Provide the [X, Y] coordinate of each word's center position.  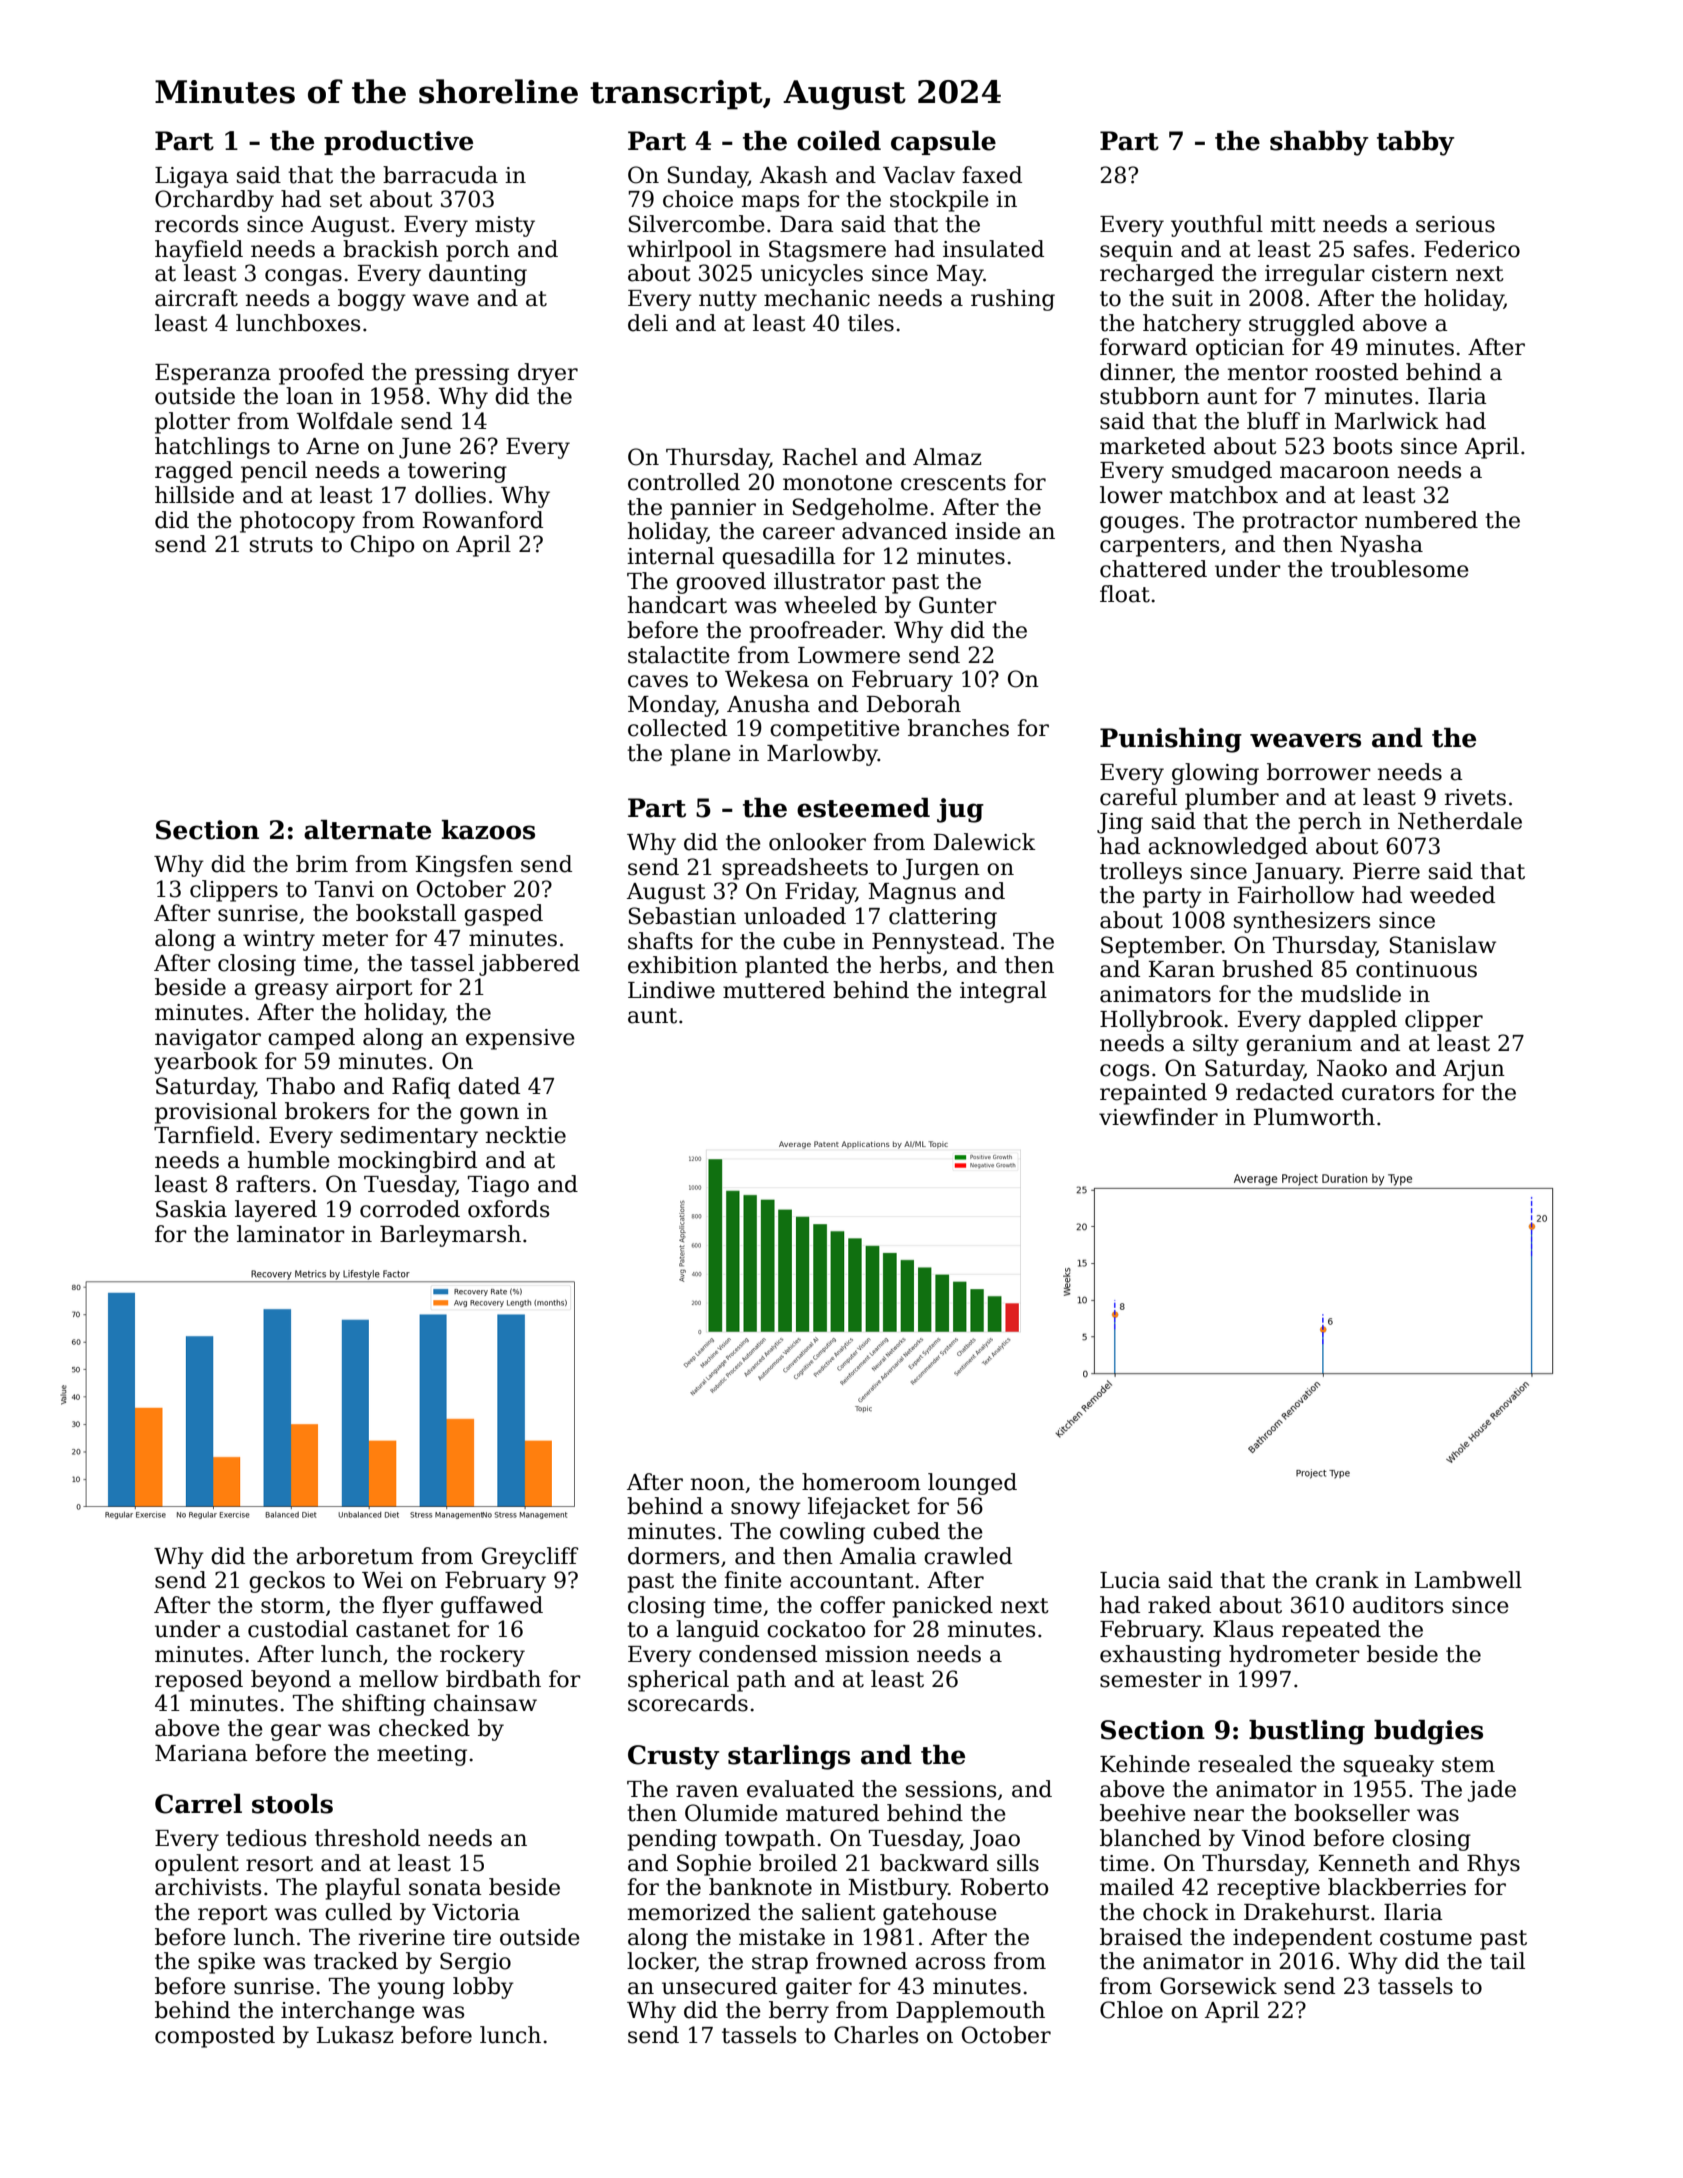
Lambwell [1468, 1580]
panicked [942, 1607]
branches [958, 728]
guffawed [492, 1607]
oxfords [508, 1209]
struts [281, 545]
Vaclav [919, 175]
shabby [1319, 143]
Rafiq [421, 1088]
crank [1347, 1580]
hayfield [199, 251]
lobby [483, 1988]
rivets [1475, 797]
